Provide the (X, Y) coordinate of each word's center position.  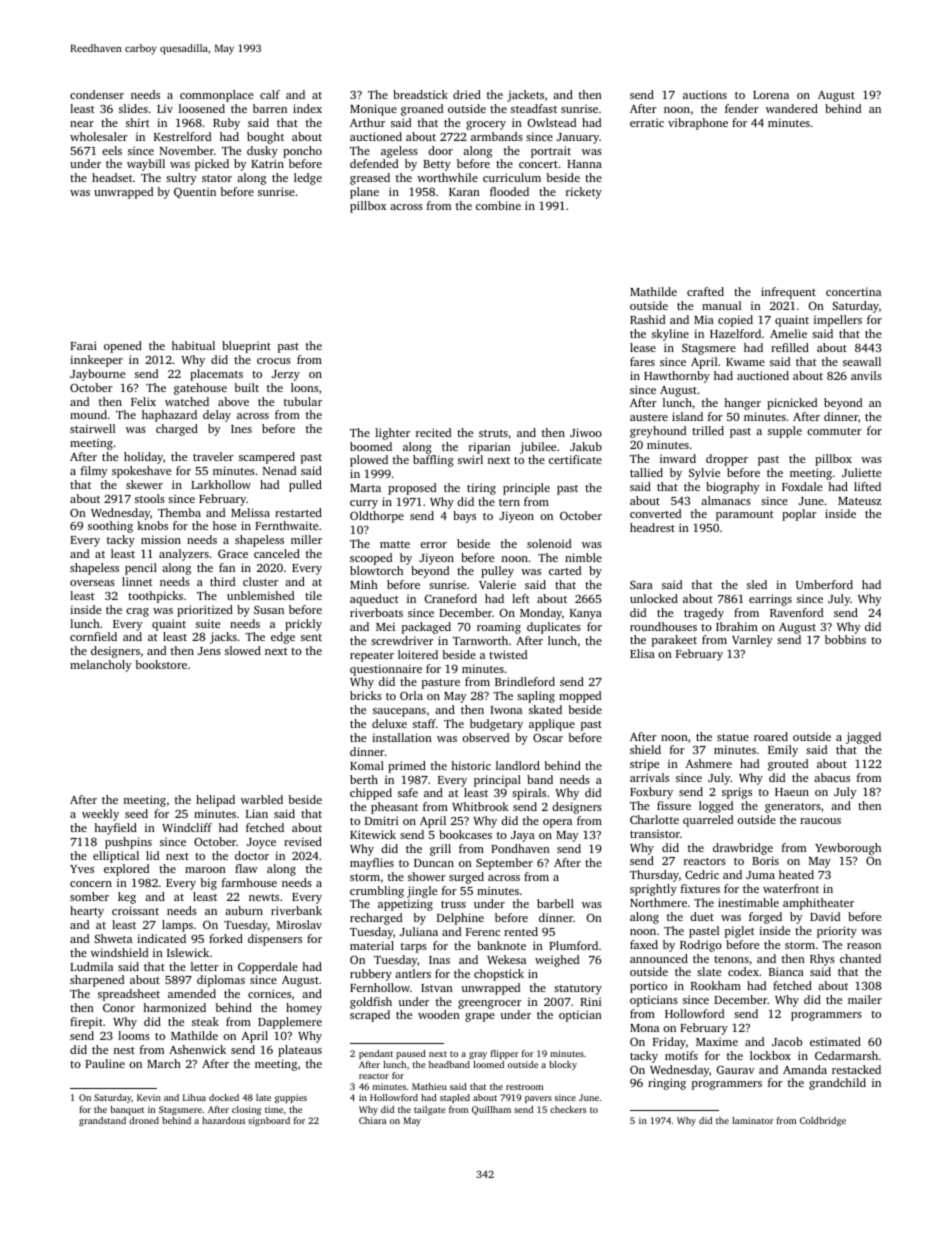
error (433, 545)
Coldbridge (823, 1121)
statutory (578, 990)
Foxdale (802, 486)
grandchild (837, 1084)
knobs (152, 525)
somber (89, 896)
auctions (705, 94)
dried (467, 94)
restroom (524, 1087)
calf (270, 94)
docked (224, 1097)
